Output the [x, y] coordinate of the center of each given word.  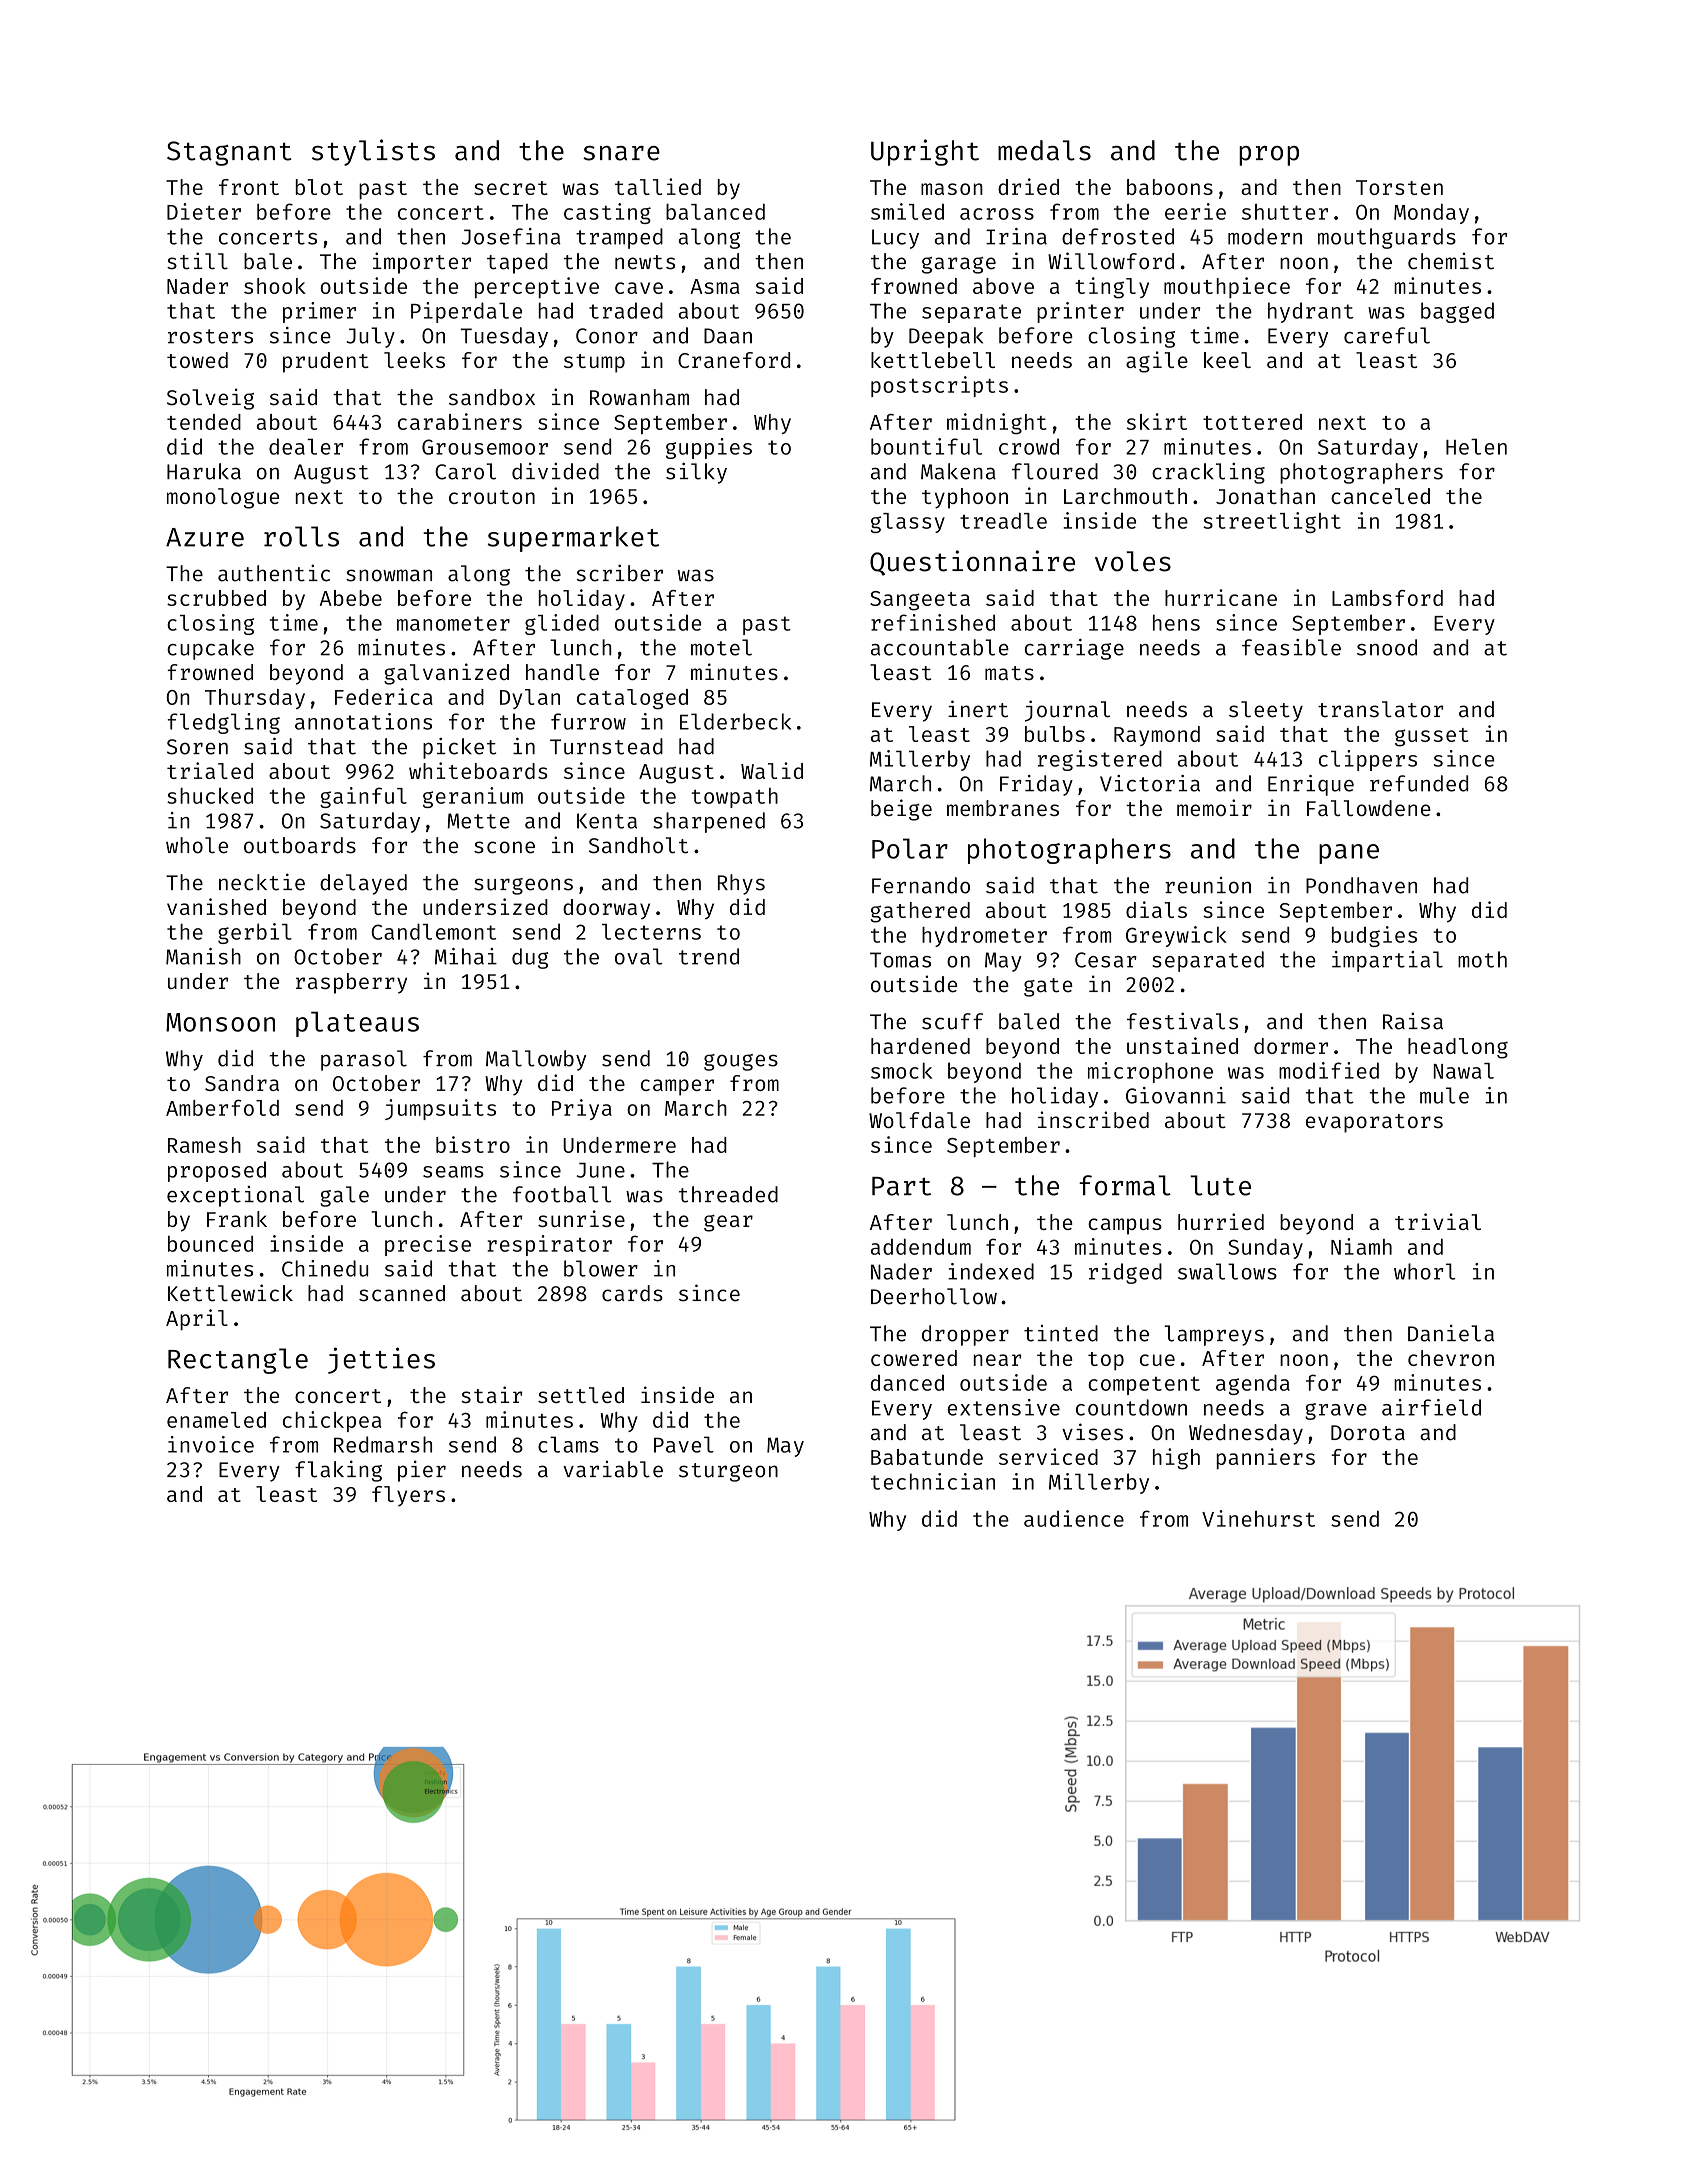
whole [197, 845]
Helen [1476, 446]
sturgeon [728, 1472]
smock [901, 1070]
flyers [408, 1496]
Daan [728, 336]
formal [1125, 1185]
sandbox [492, 397]
